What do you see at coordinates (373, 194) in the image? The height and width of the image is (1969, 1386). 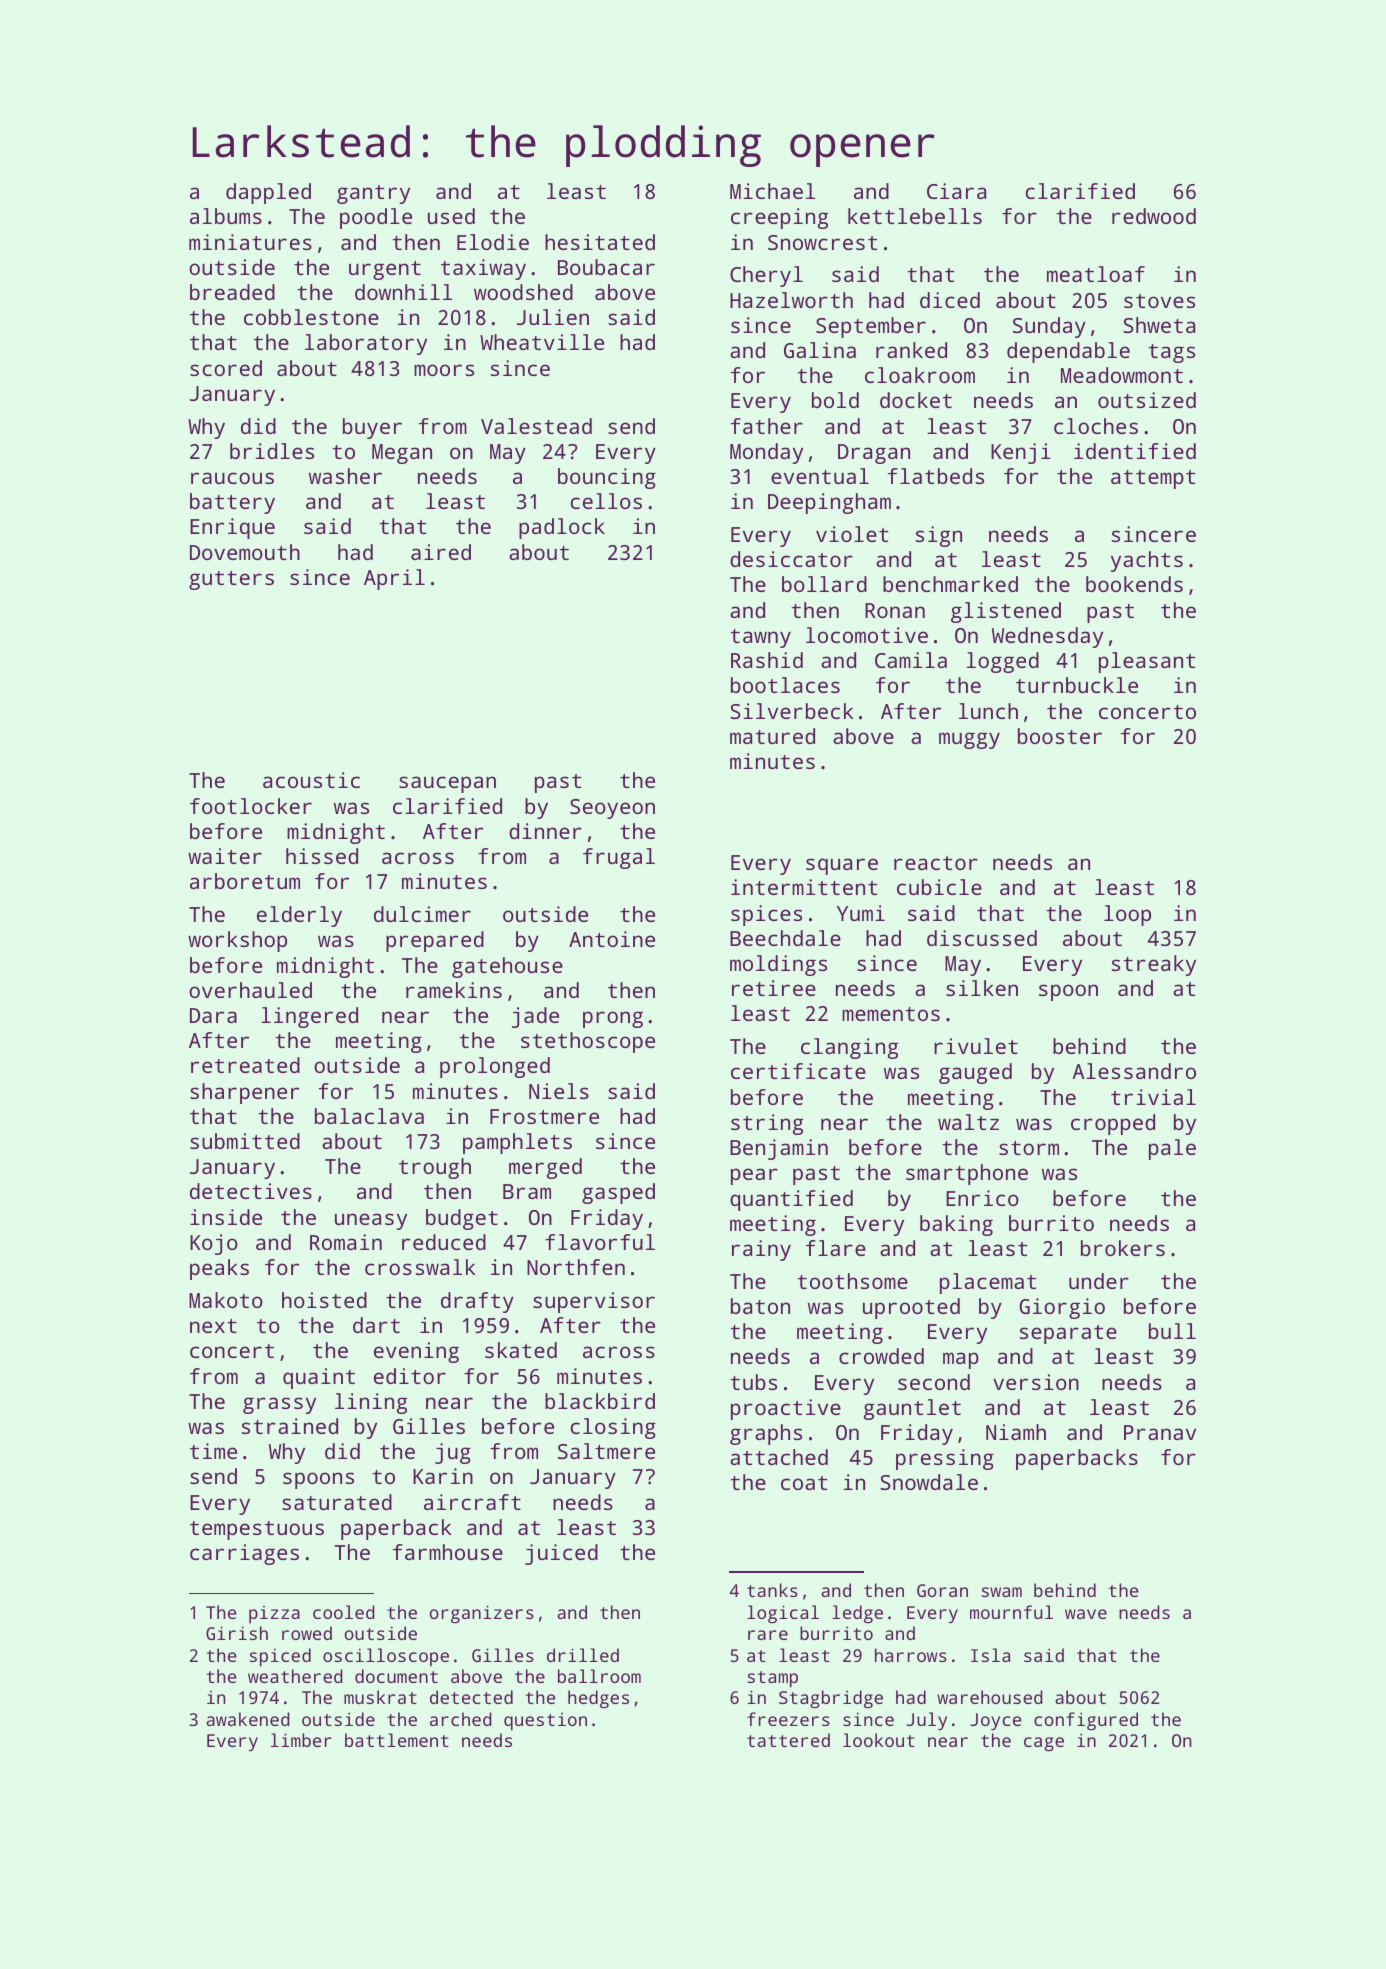 I see `gantry` at bounding box center [373, 194].
